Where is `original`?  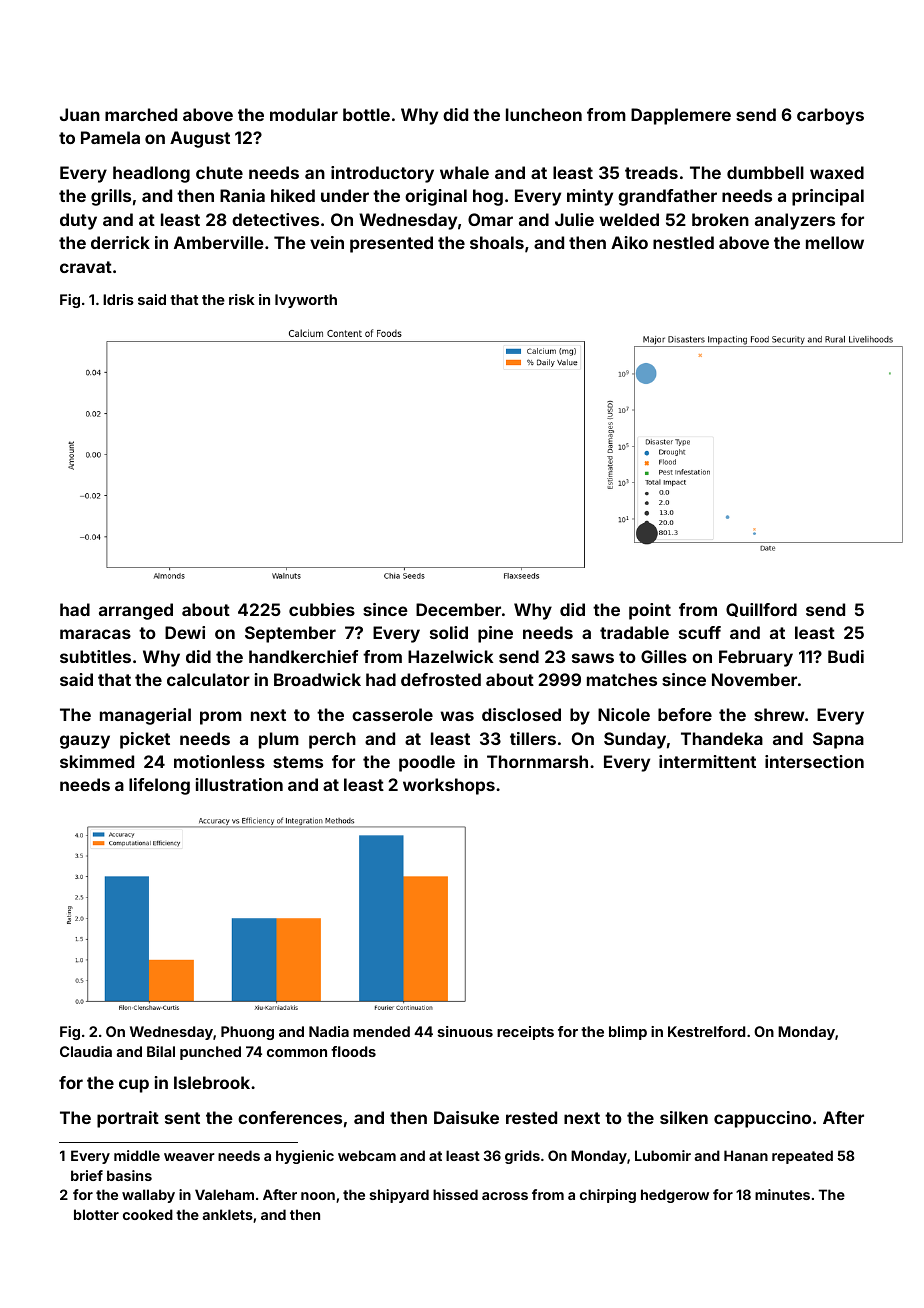
original is located at coordinates (436, 197).
